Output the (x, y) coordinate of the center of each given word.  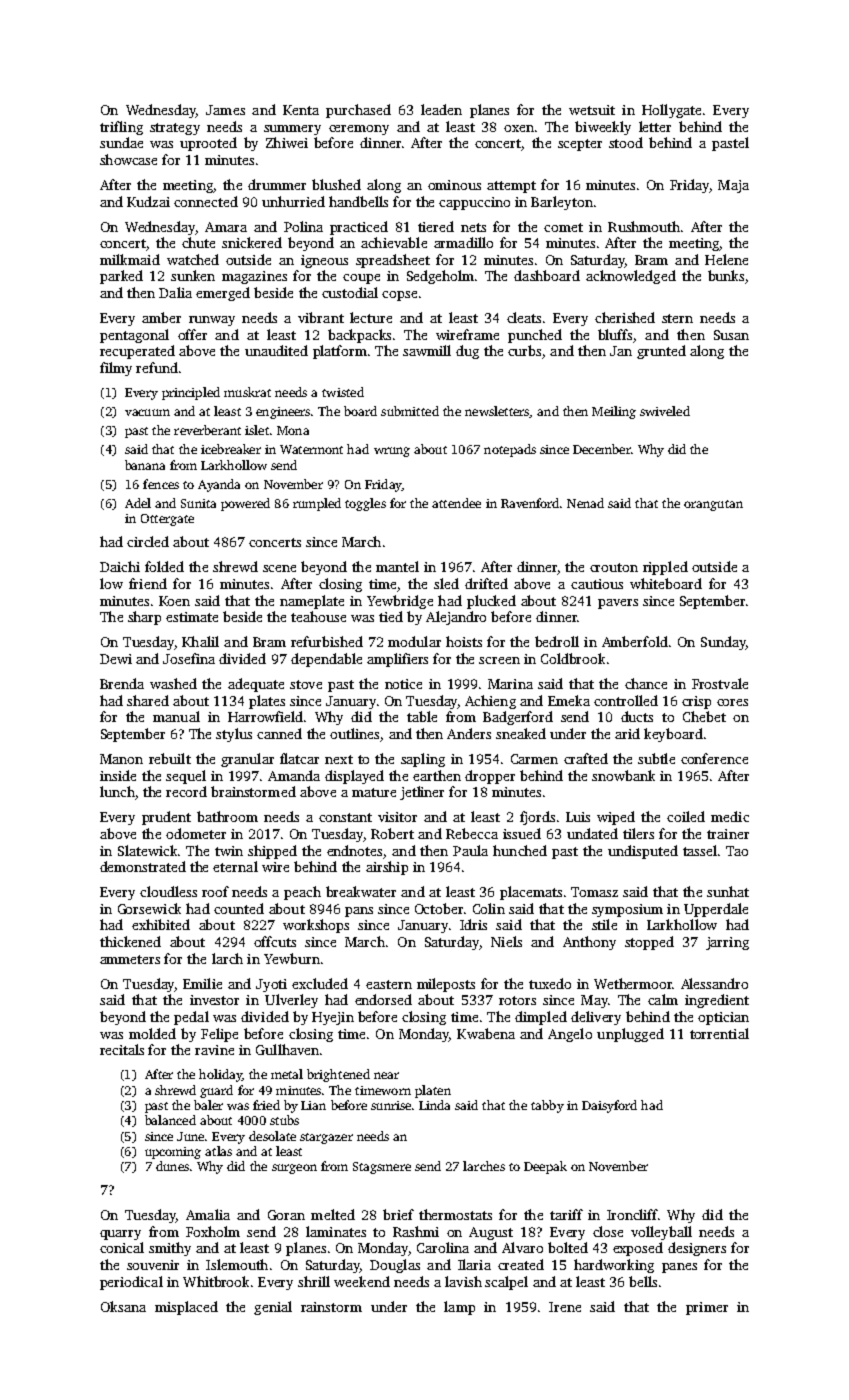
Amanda (294, 775)
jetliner (422, 793)
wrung (392, 452)
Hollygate (671, 111)
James (225, 110)
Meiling (614, 412)
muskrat (247, 392)
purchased (358, 111)
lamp (459, 1308)
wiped (616, 818)
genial (273, 1308)
